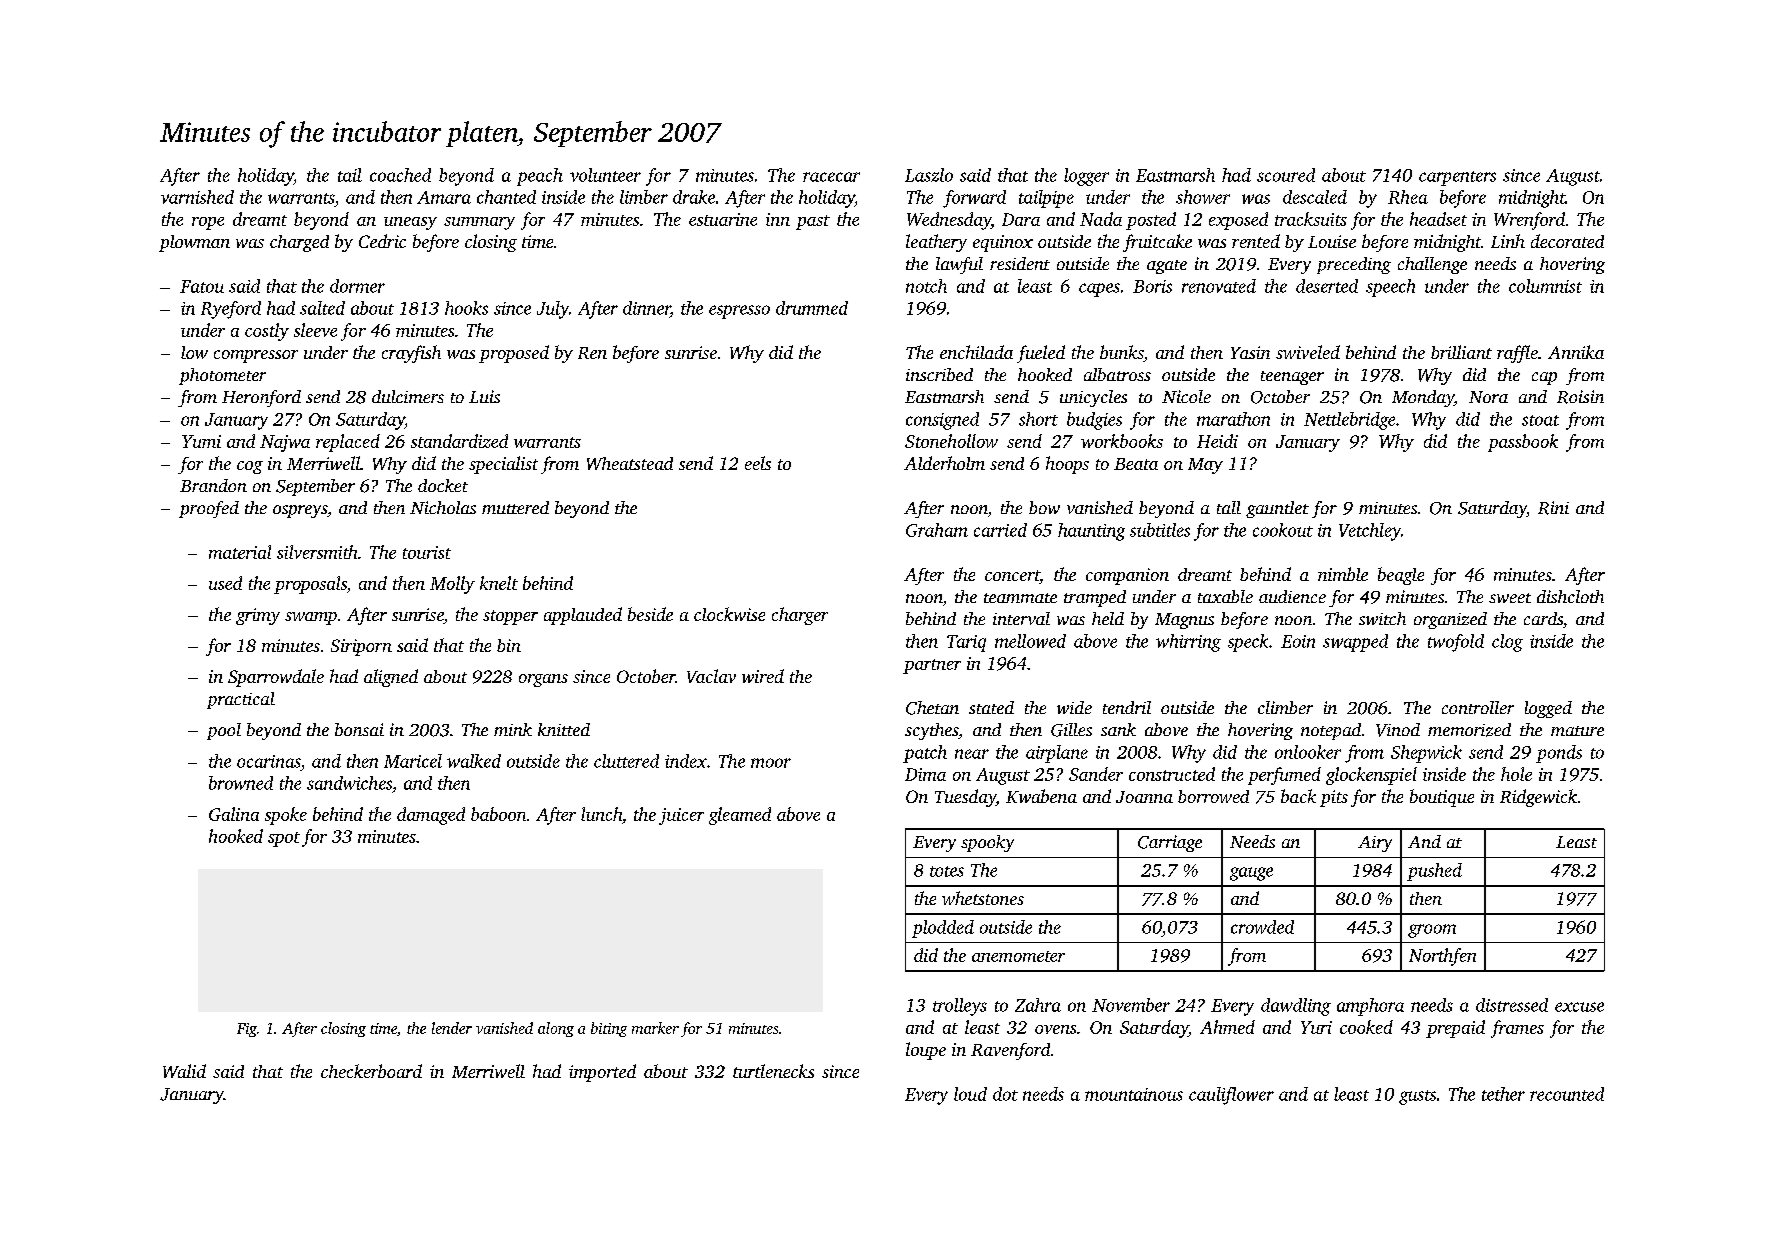 The image size is (1765, 1248). What do you see at coordinates (932, 666) in the screenshot?
I see `partner` at bounding box center [932, 666].
